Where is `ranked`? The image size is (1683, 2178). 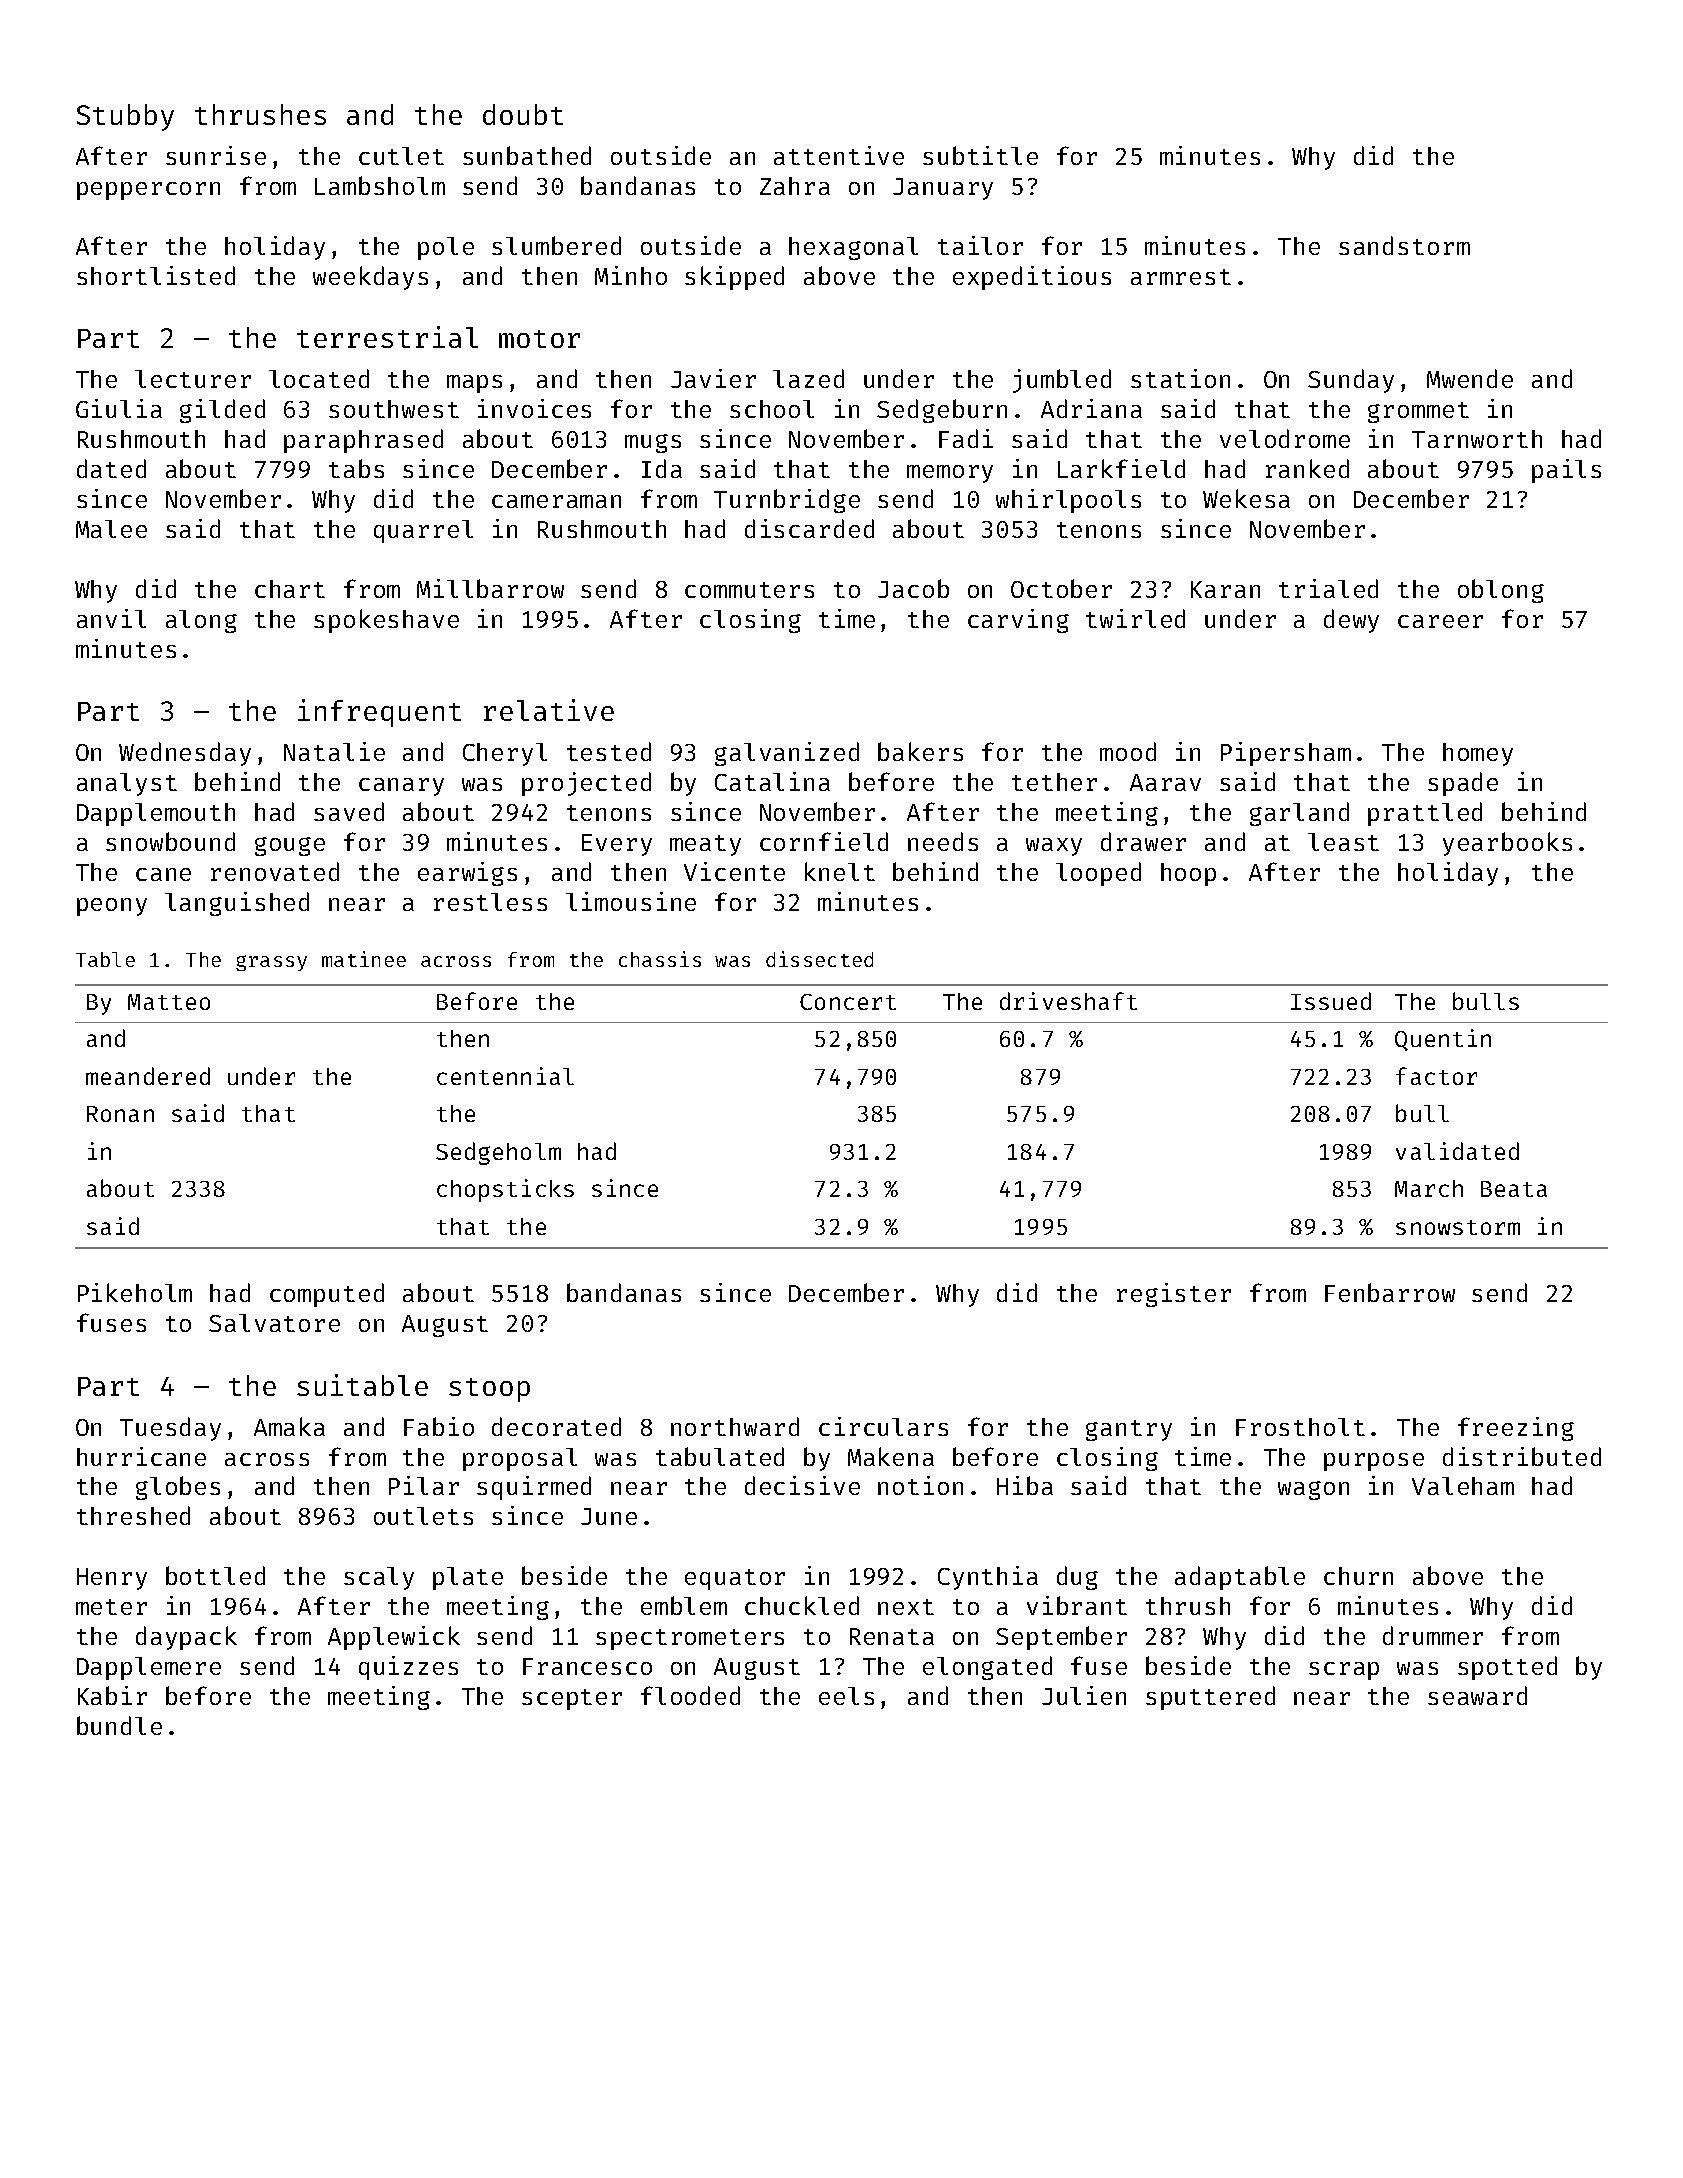 ranked is located at coordinates (1307, 468).
